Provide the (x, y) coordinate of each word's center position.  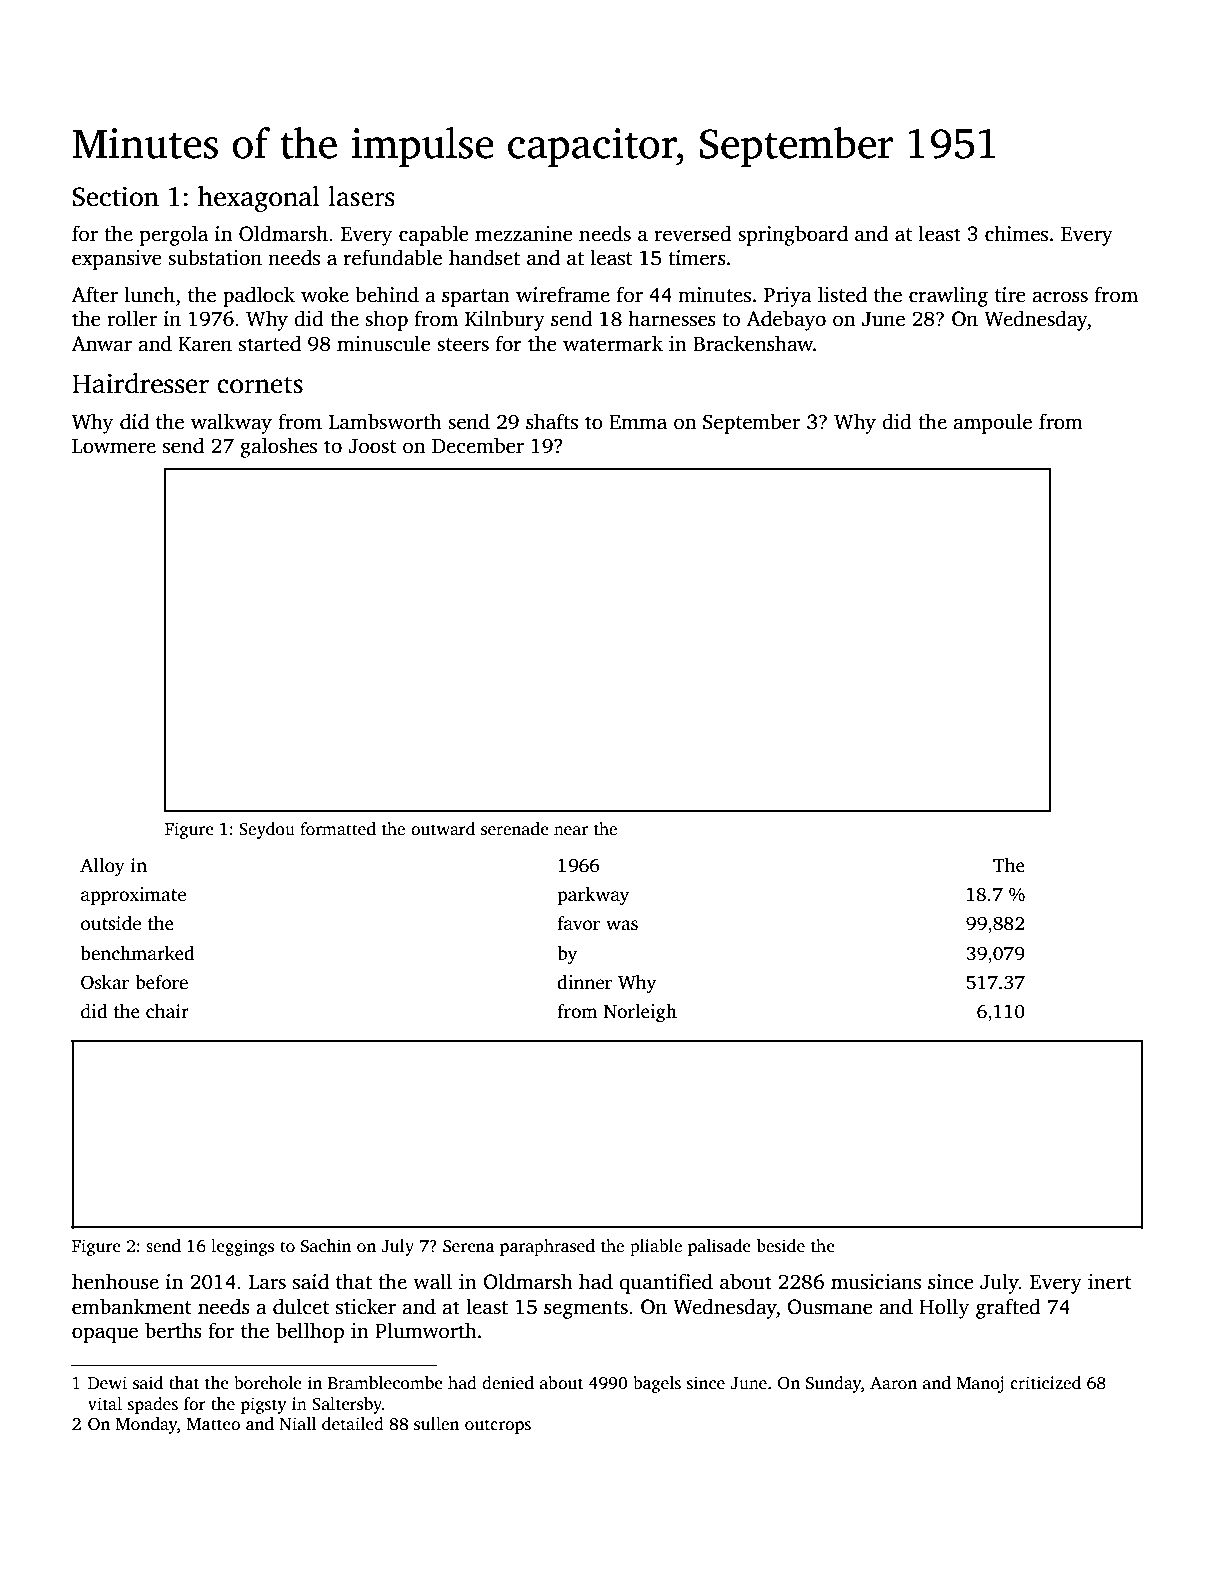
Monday (146, 1425)
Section (115, 196)
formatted (338, 829)
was (622, 925)
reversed (693, 233)
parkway (593, 896)
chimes (1016, 233)
